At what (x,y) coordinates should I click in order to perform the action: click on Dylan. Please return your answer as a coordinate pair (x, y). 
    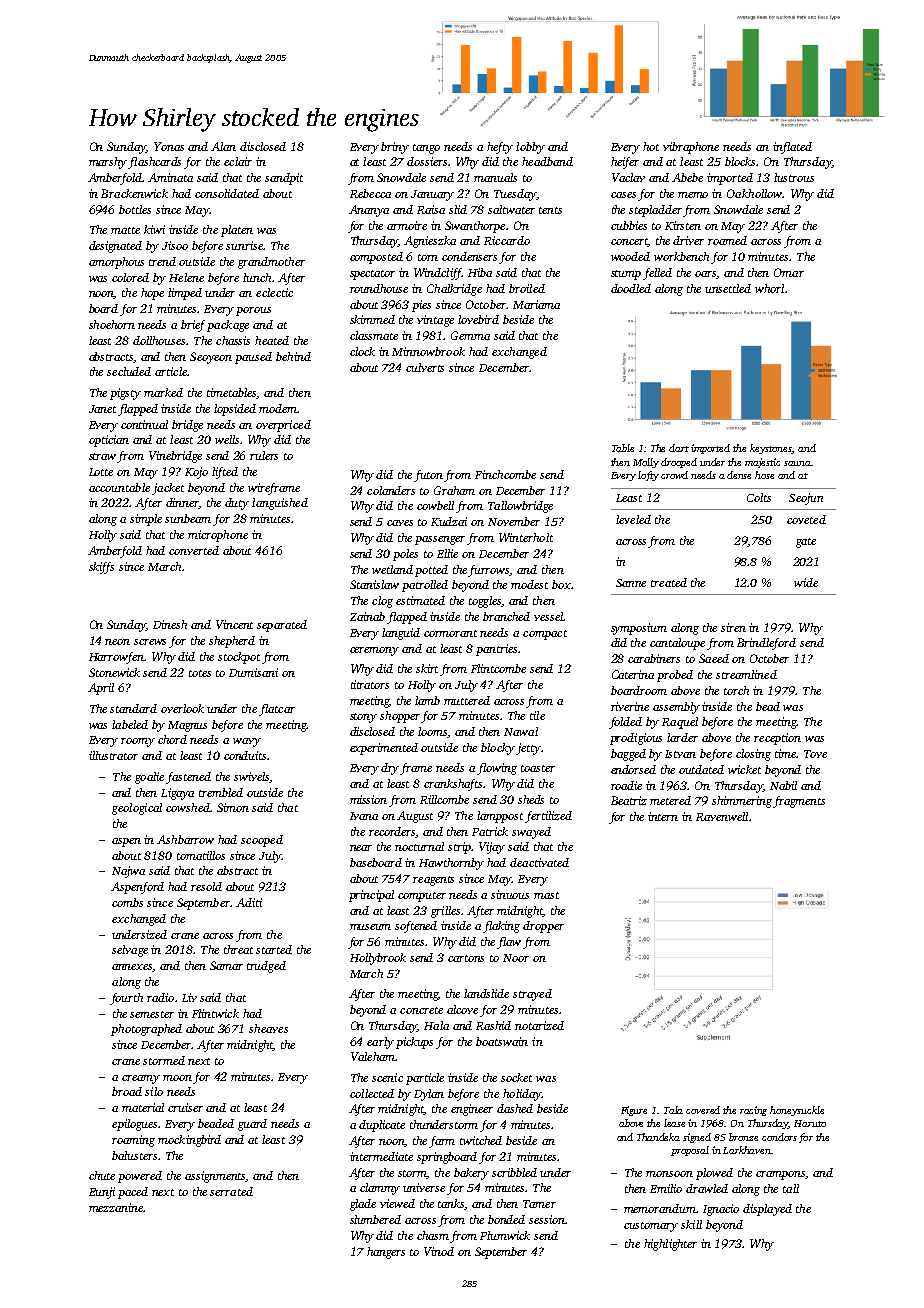
    Looking at the image, I should click on (429, 1095).
